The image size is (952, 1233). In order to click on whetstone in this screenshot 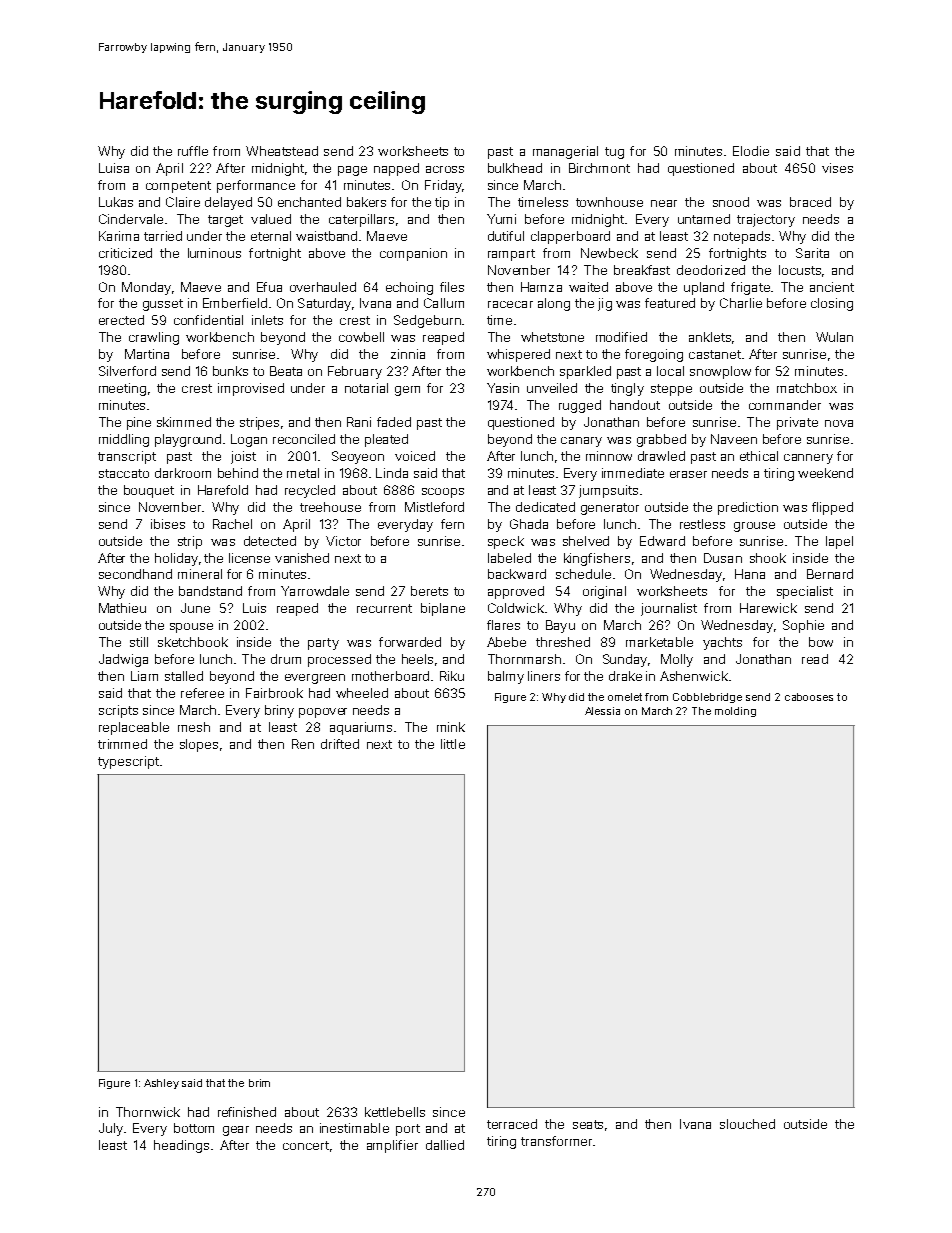, I will do `click(552, 337)`.
